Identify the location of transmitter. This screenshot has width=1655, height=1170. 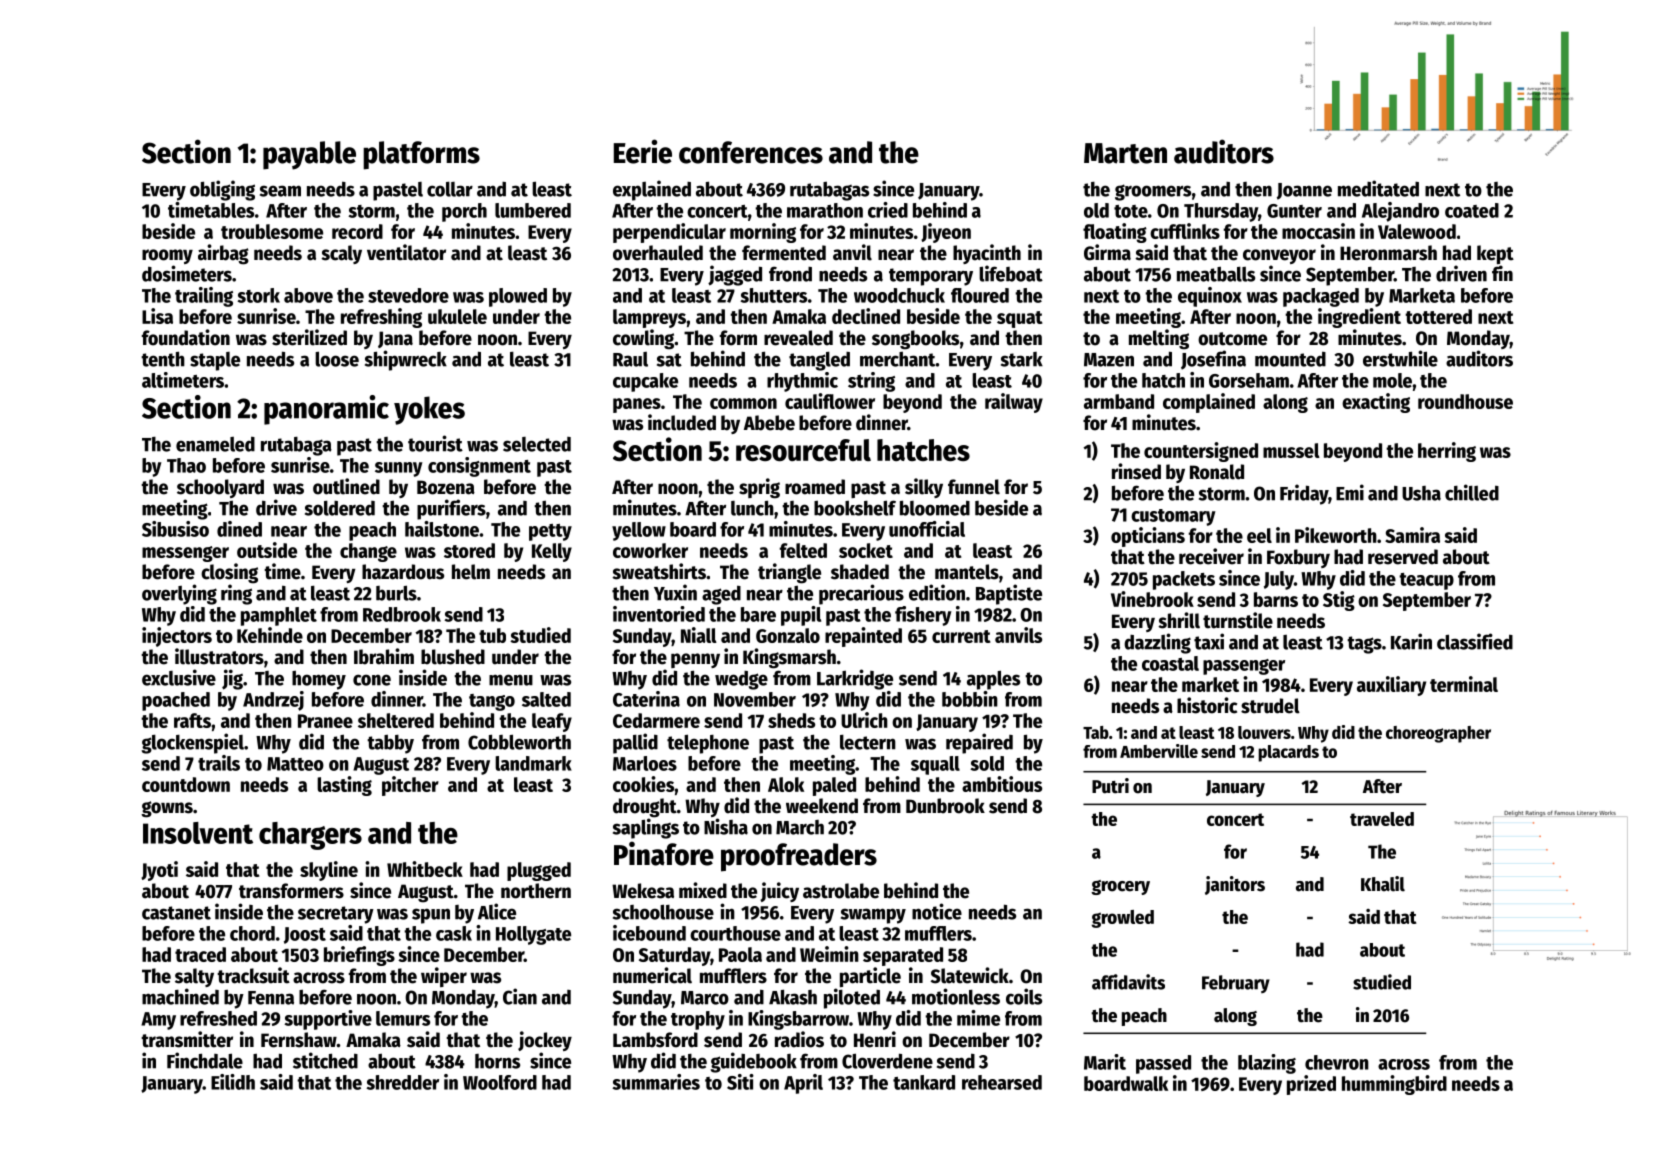
(187, 1039).
